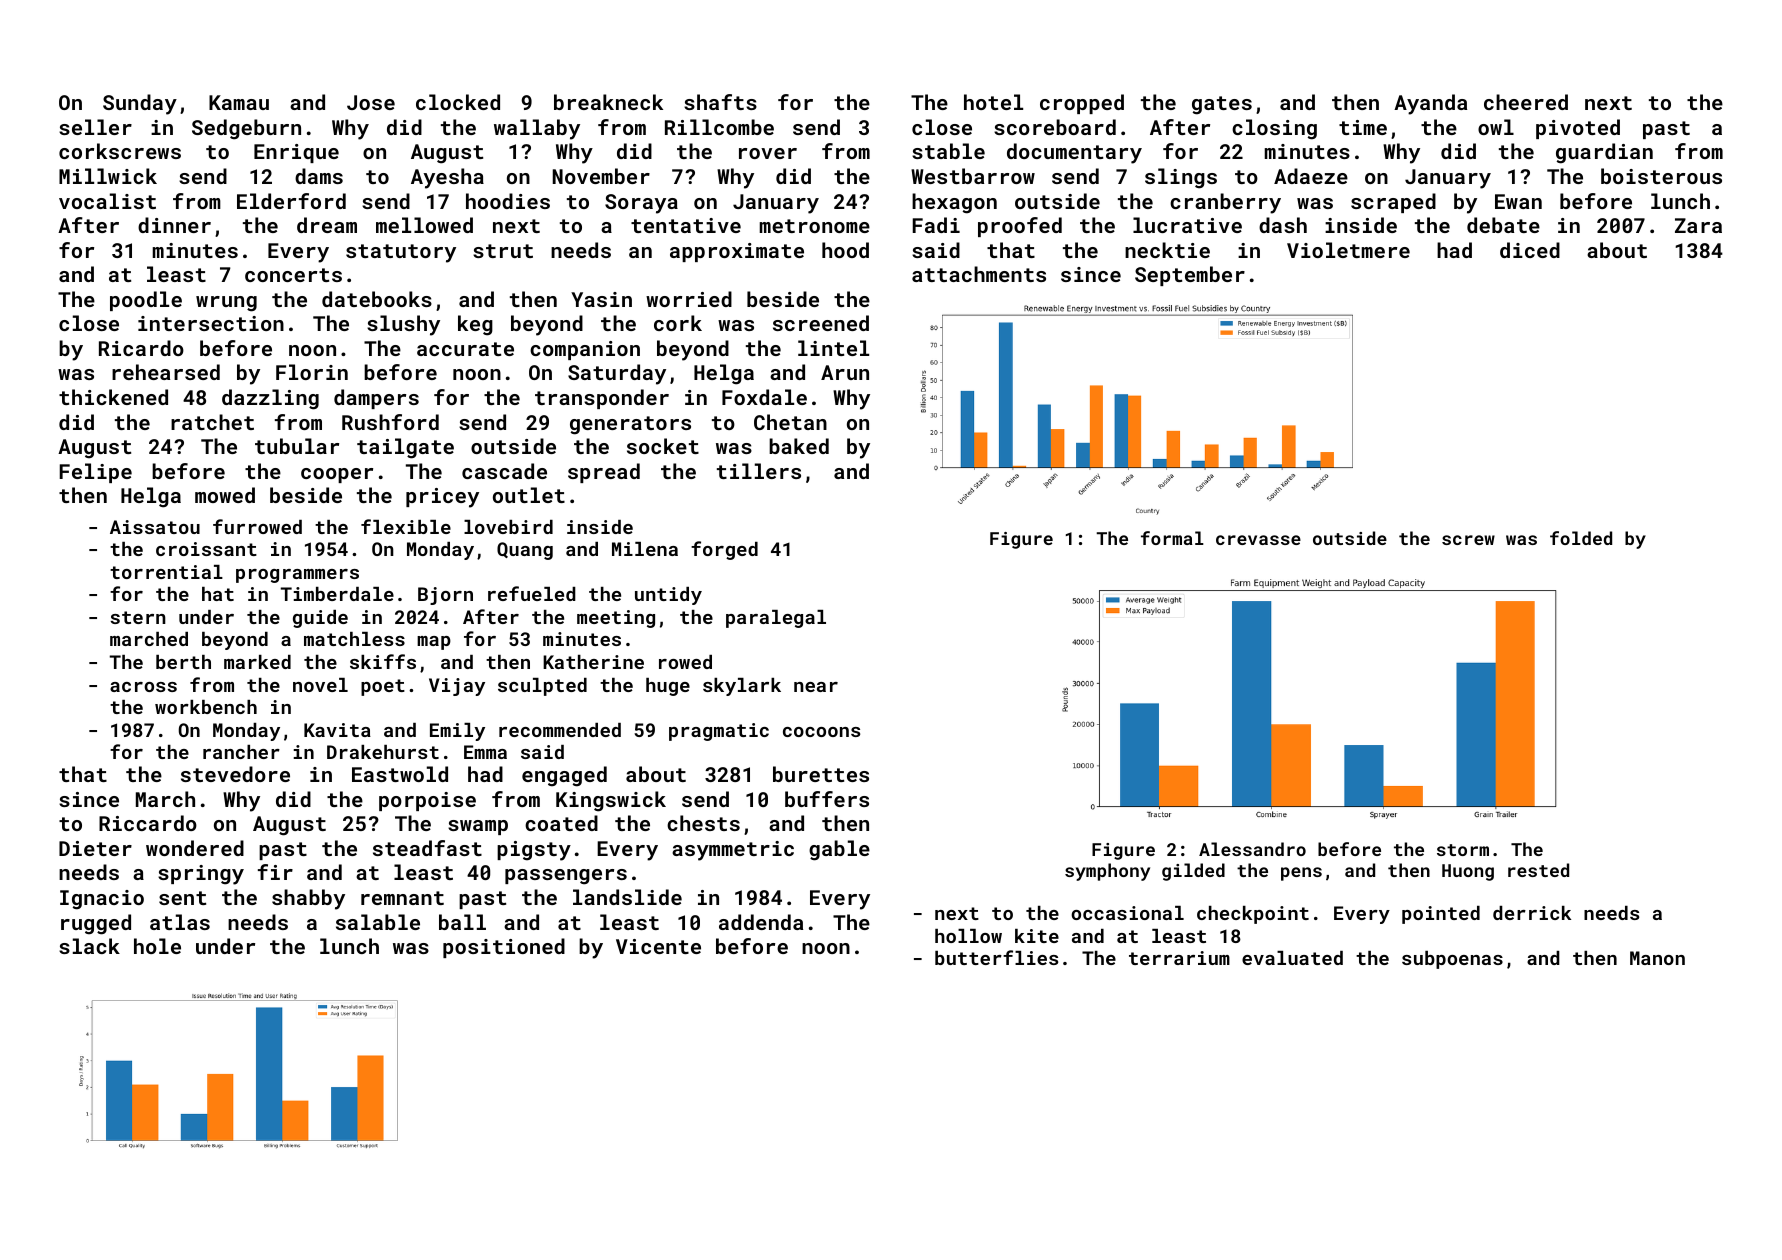 Image resolution: width=1782 pixels, height=1260 pixels. Describe the element at coordinates (968, 936) in the screenshot. I see `hollow` at that location.
